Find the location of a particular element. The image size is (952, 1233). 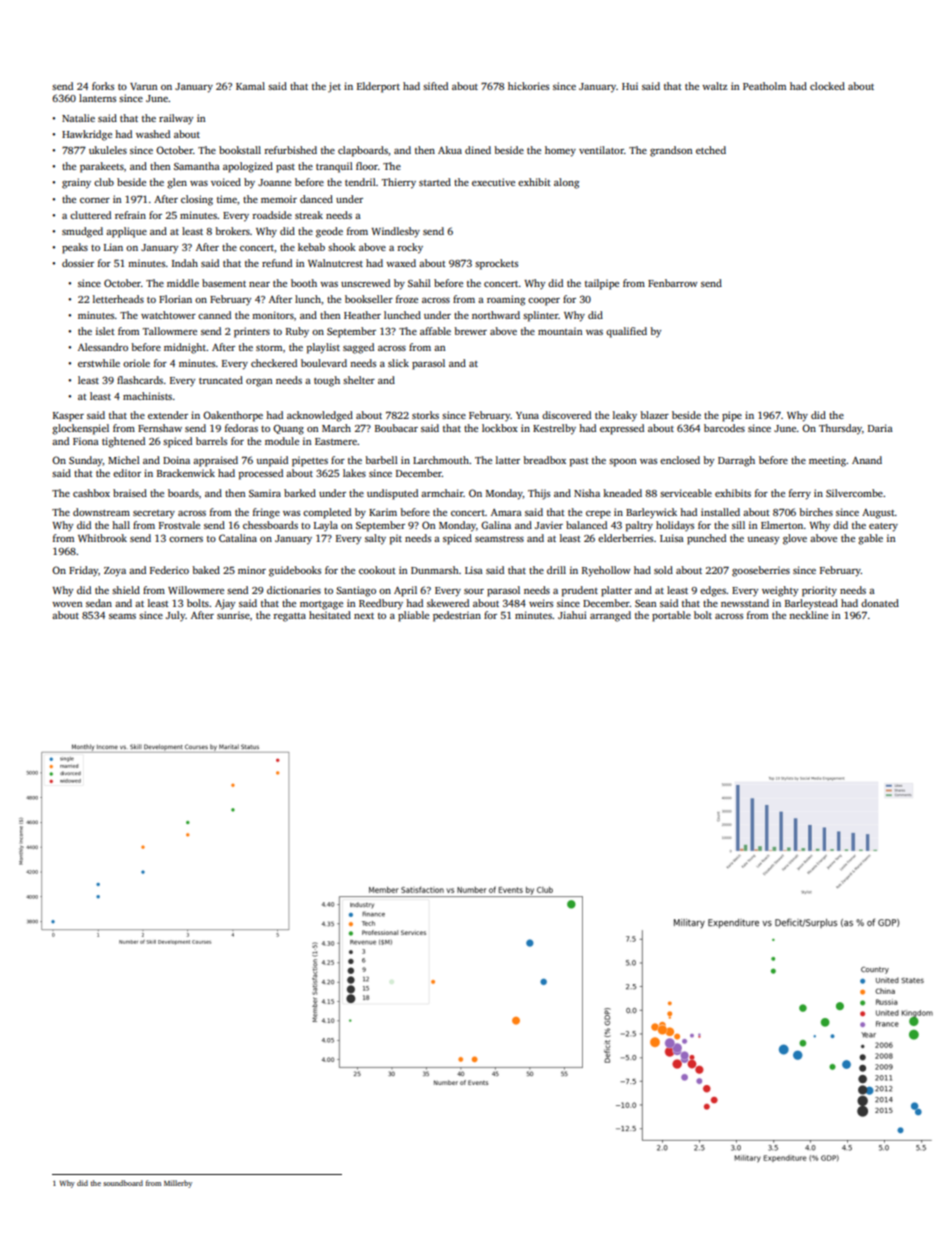

Millerby is located at coordinates (178, 1184).
